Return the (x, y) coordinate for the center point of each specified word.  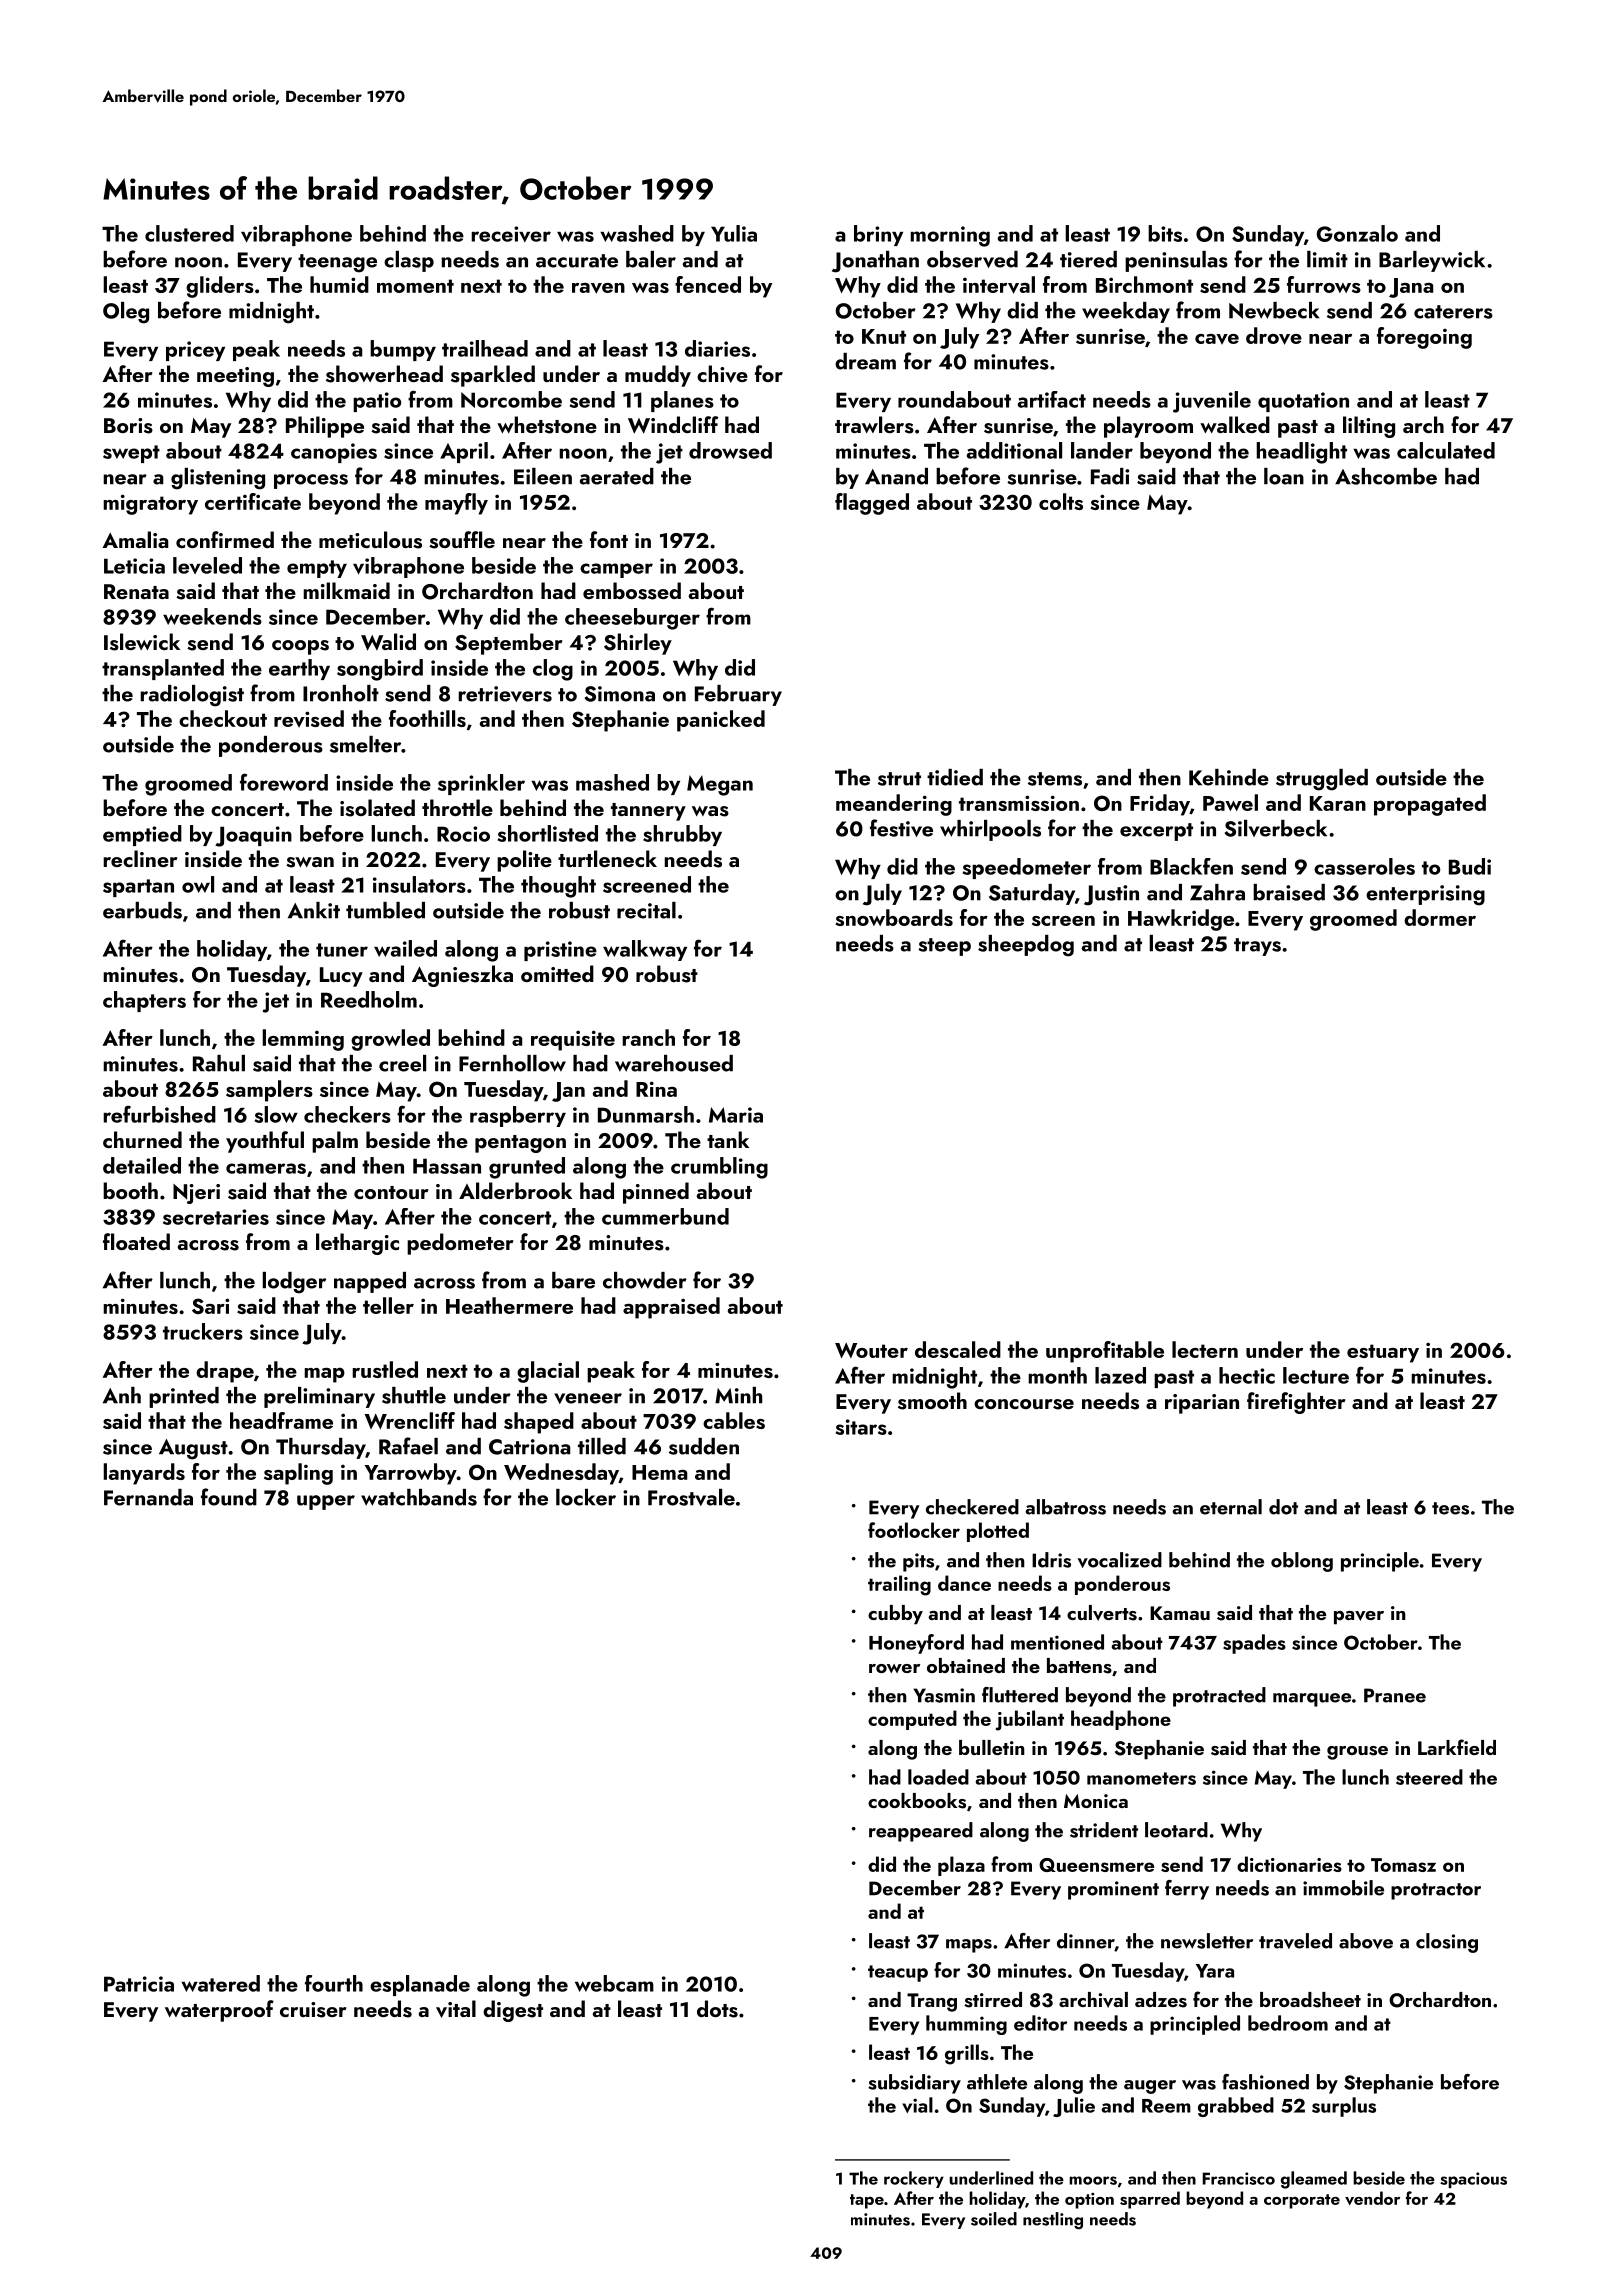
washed (637, 233)
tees (1450, 1508)
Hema (659, 1472)
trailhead (485, 348)
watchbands (419, 1497)
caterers (1453, 312)
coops (300, 647)
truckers (203, 1331)
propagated (1430, 805)
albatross (1065, 1507)
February (738, 695)
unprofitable (1105, 1352)
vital (456, 2009)
